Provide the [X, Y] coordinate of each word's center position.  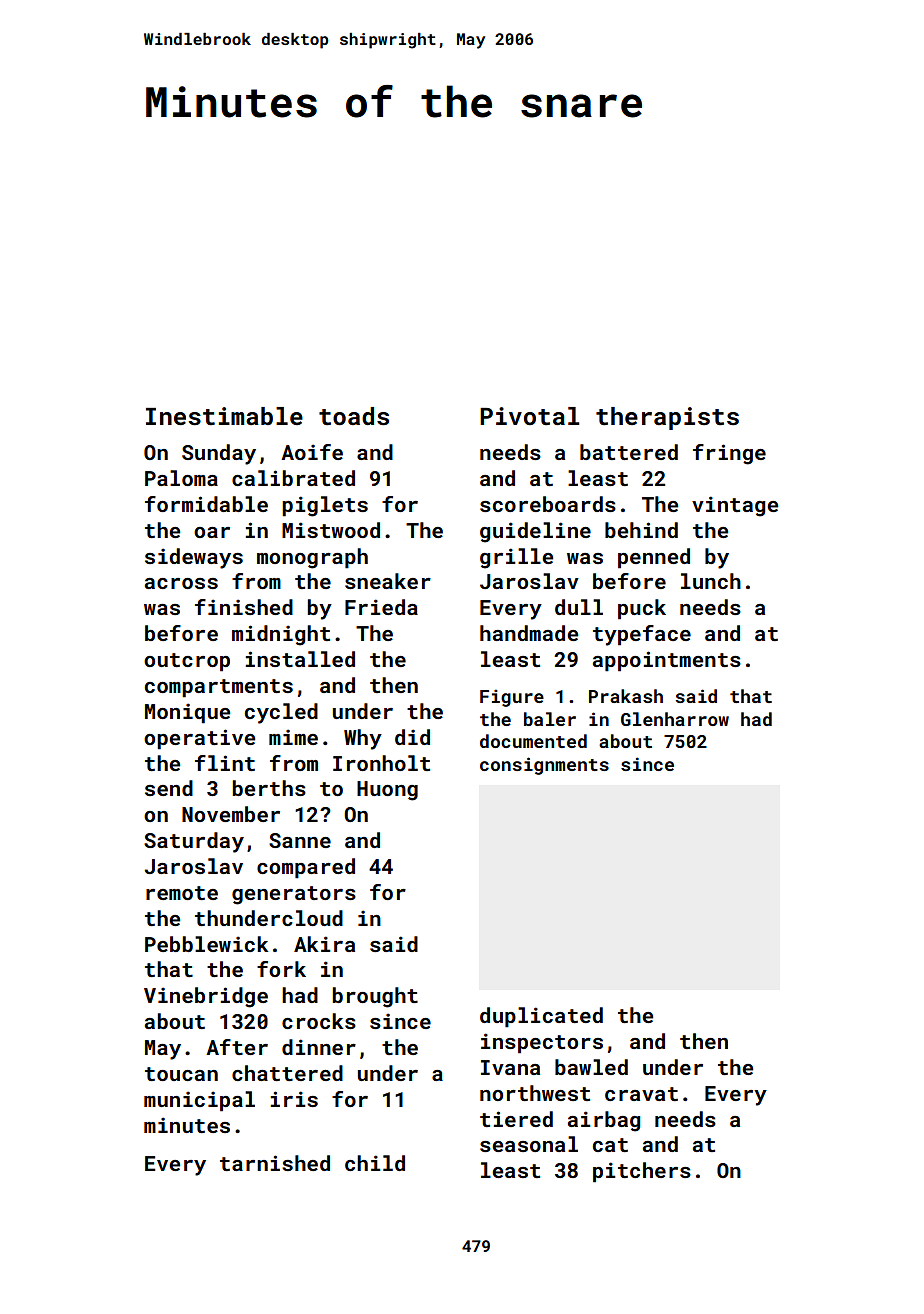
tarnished [275, 1163]
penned [654, 558]
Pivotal [529, 416]
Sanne [300, 840]
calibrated [293, 478]
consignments [544, 766]
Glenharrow [675, 719]
